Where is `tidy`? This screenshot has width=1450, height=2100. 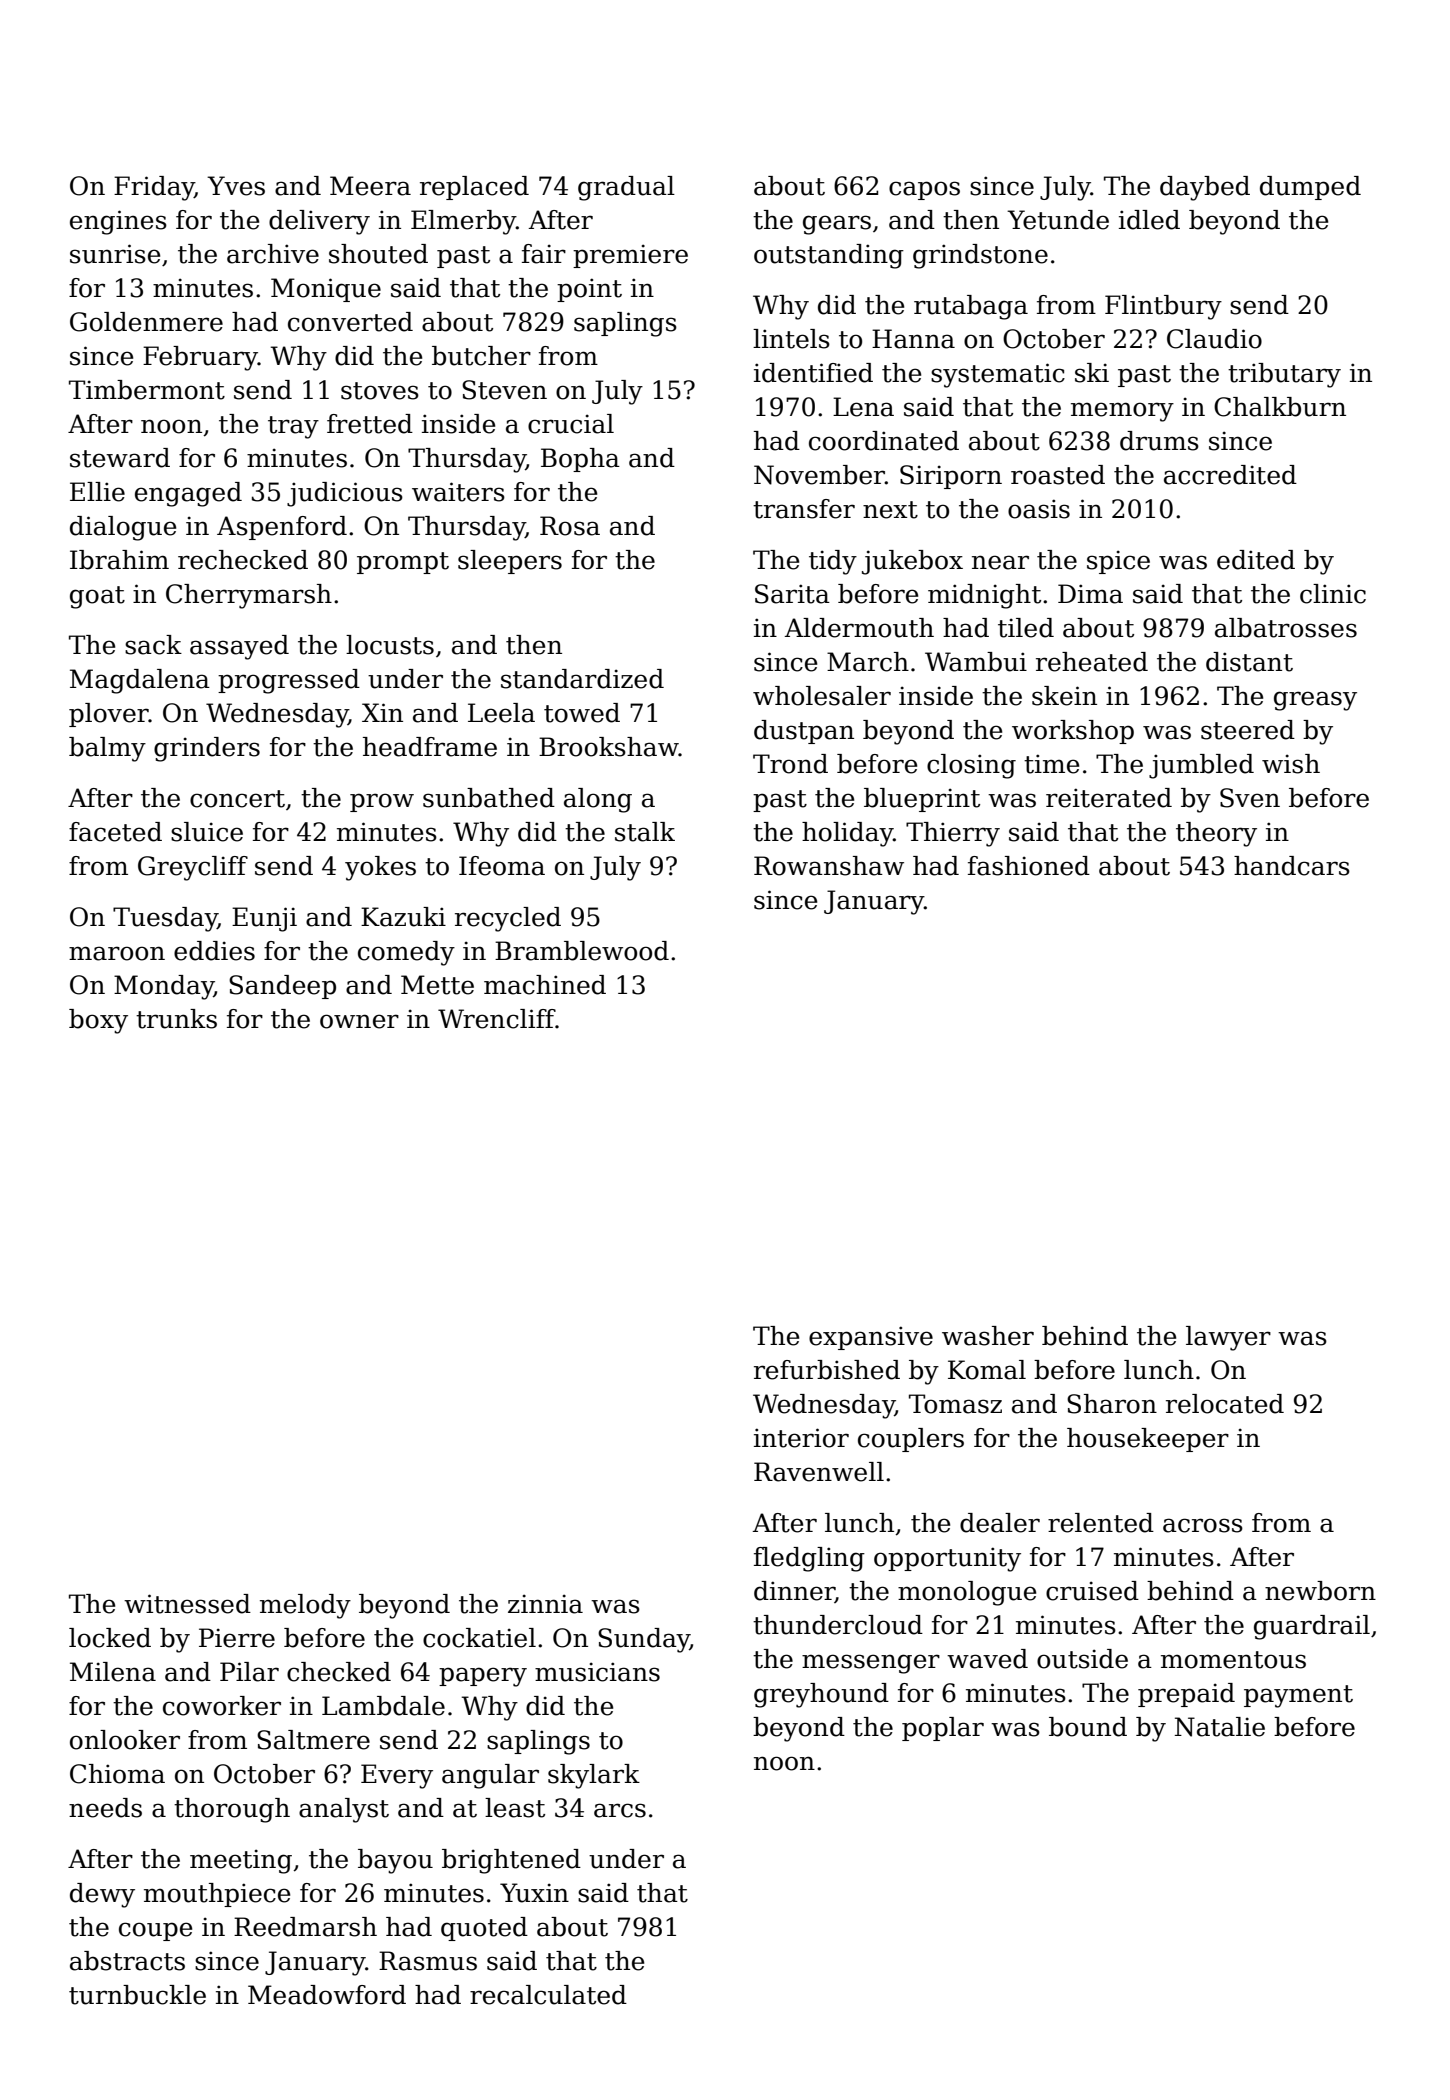
tidy is located at coordinates (833, 562).
